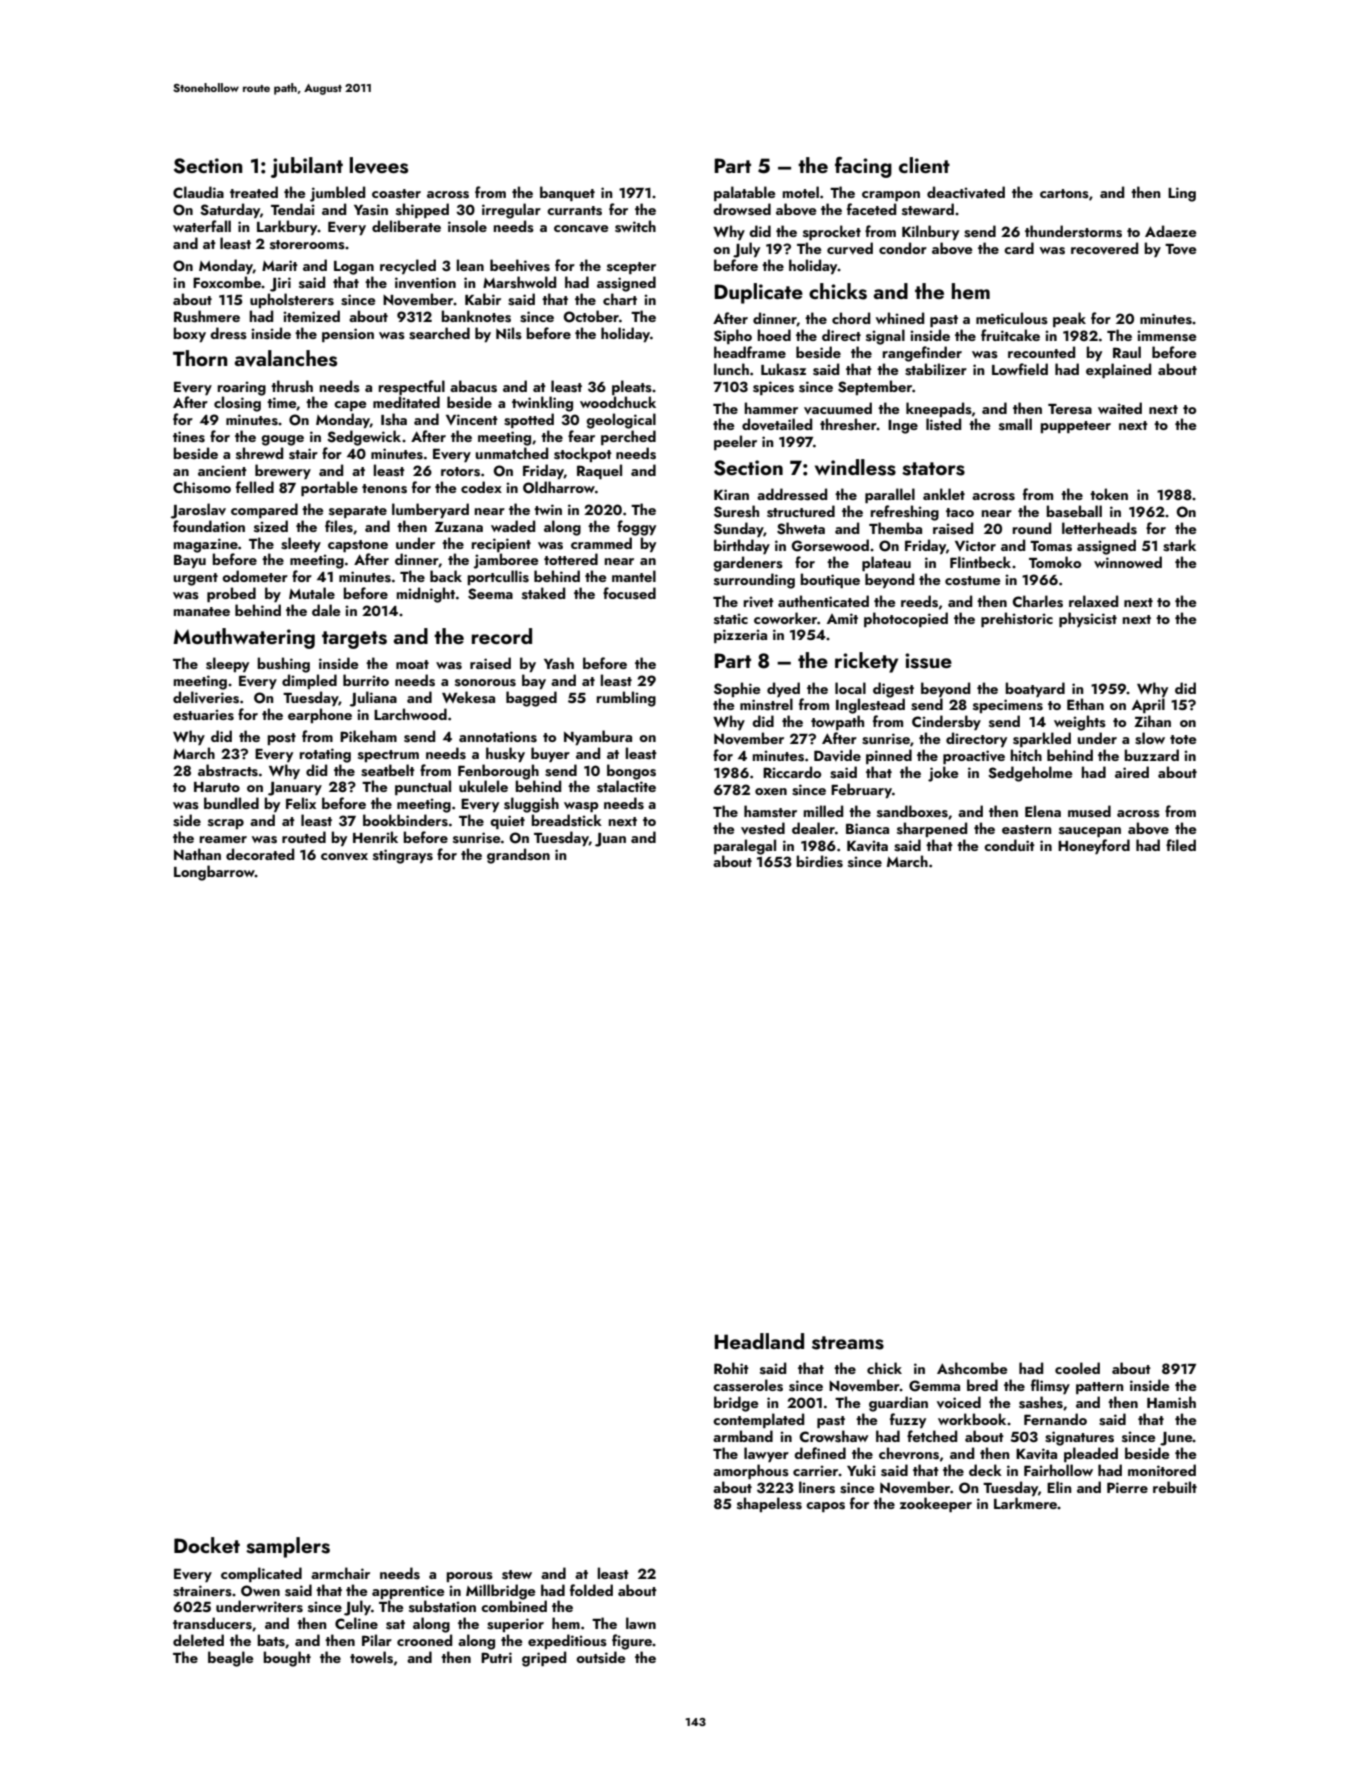  What do you see at coordinates (598, 737) in the document?
I see `Nyambura` at bounding box center [598, 737].
